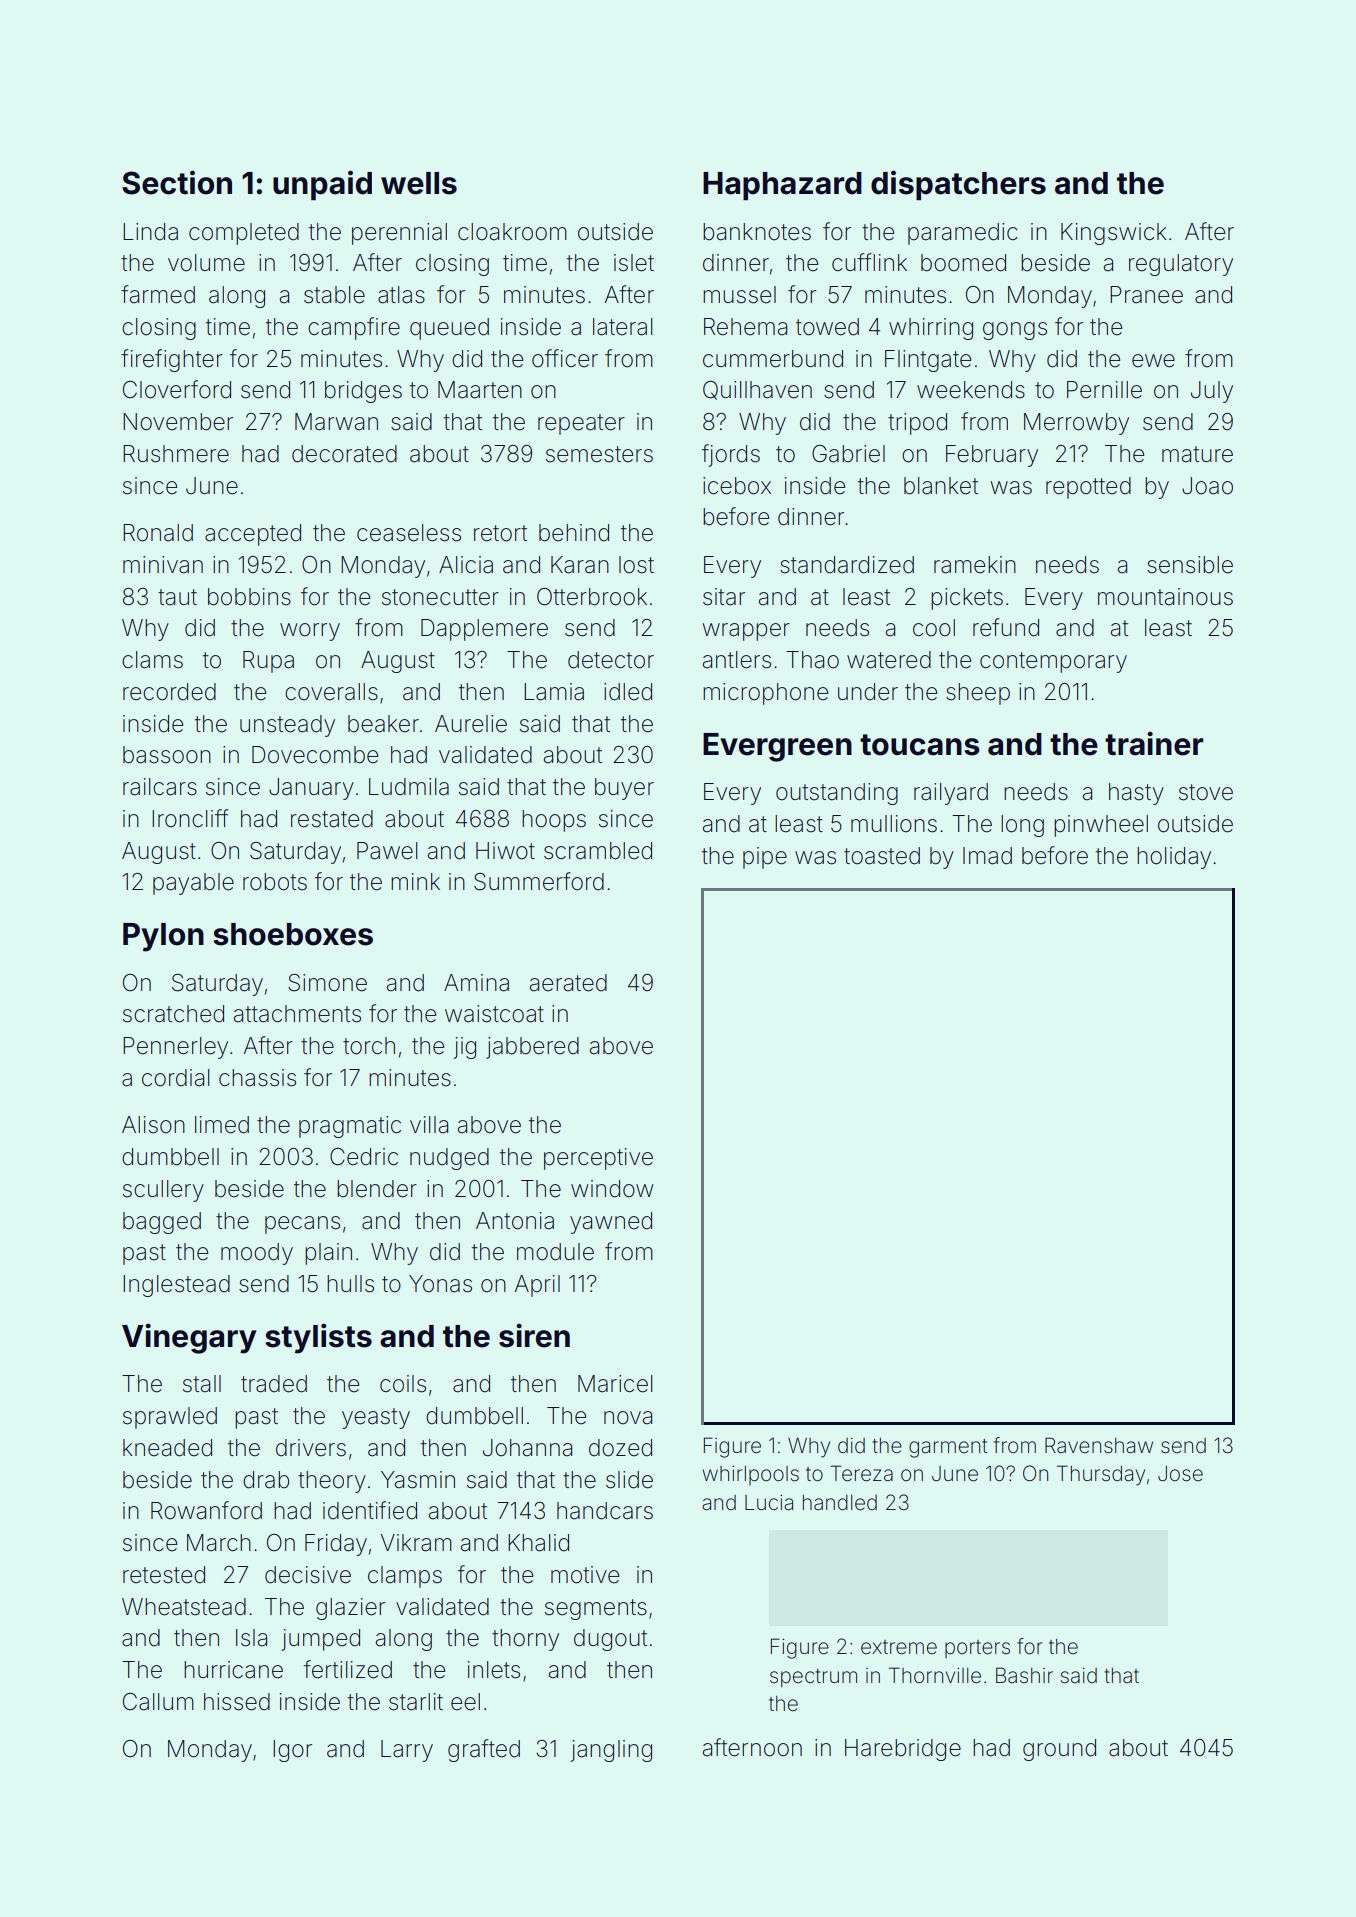 The width and height of the page is (1356, 1917). What do you see at coordinates (310, 632) in the page?
I see `worry` at bounding box center [310, 632].
